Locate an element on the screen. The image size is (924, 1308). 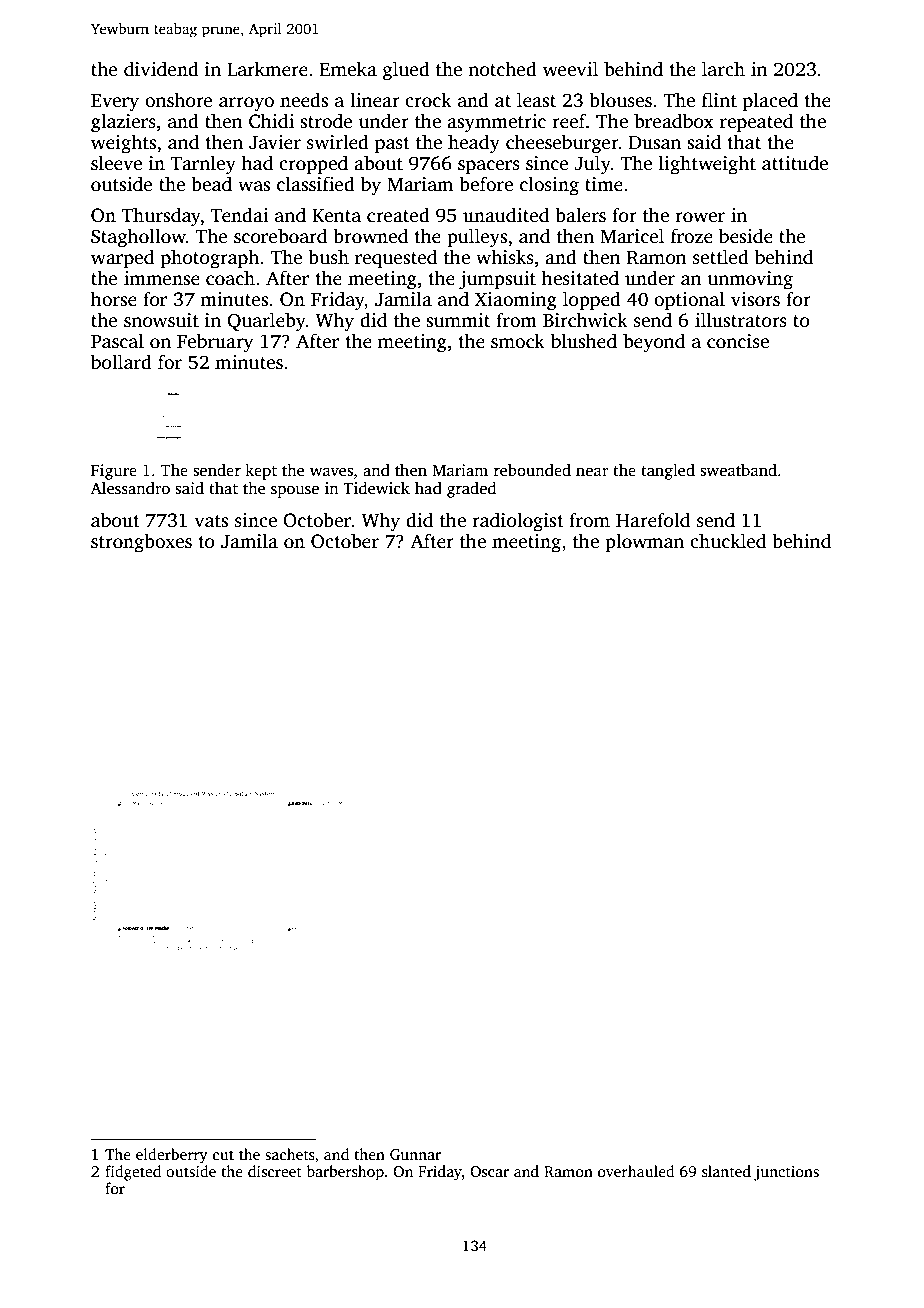
glued is located at coordinates (406, 71).
